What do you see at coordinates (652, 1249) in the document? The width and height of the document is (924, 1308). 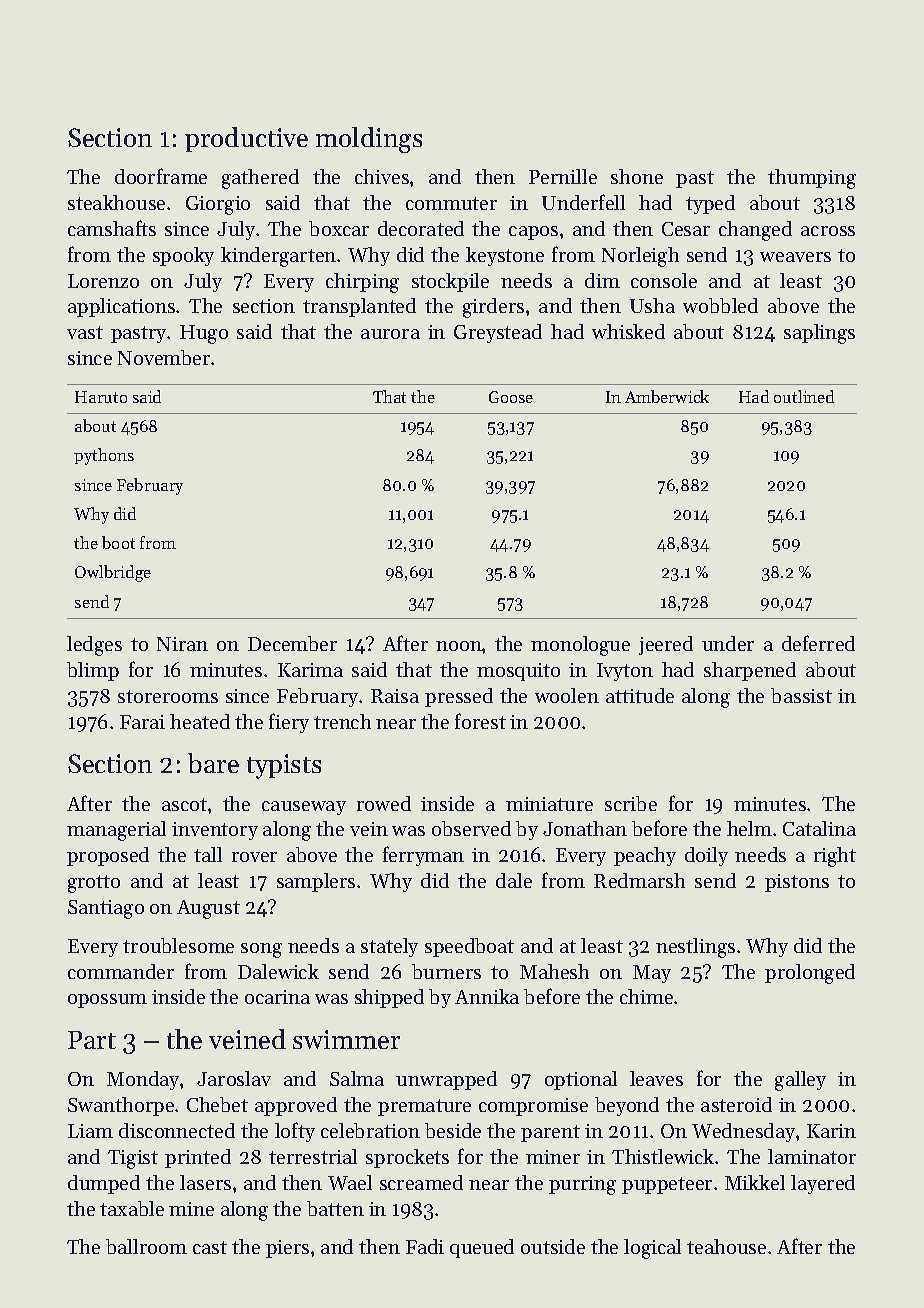 I see `logical` at bounding box center [652, 1249].
